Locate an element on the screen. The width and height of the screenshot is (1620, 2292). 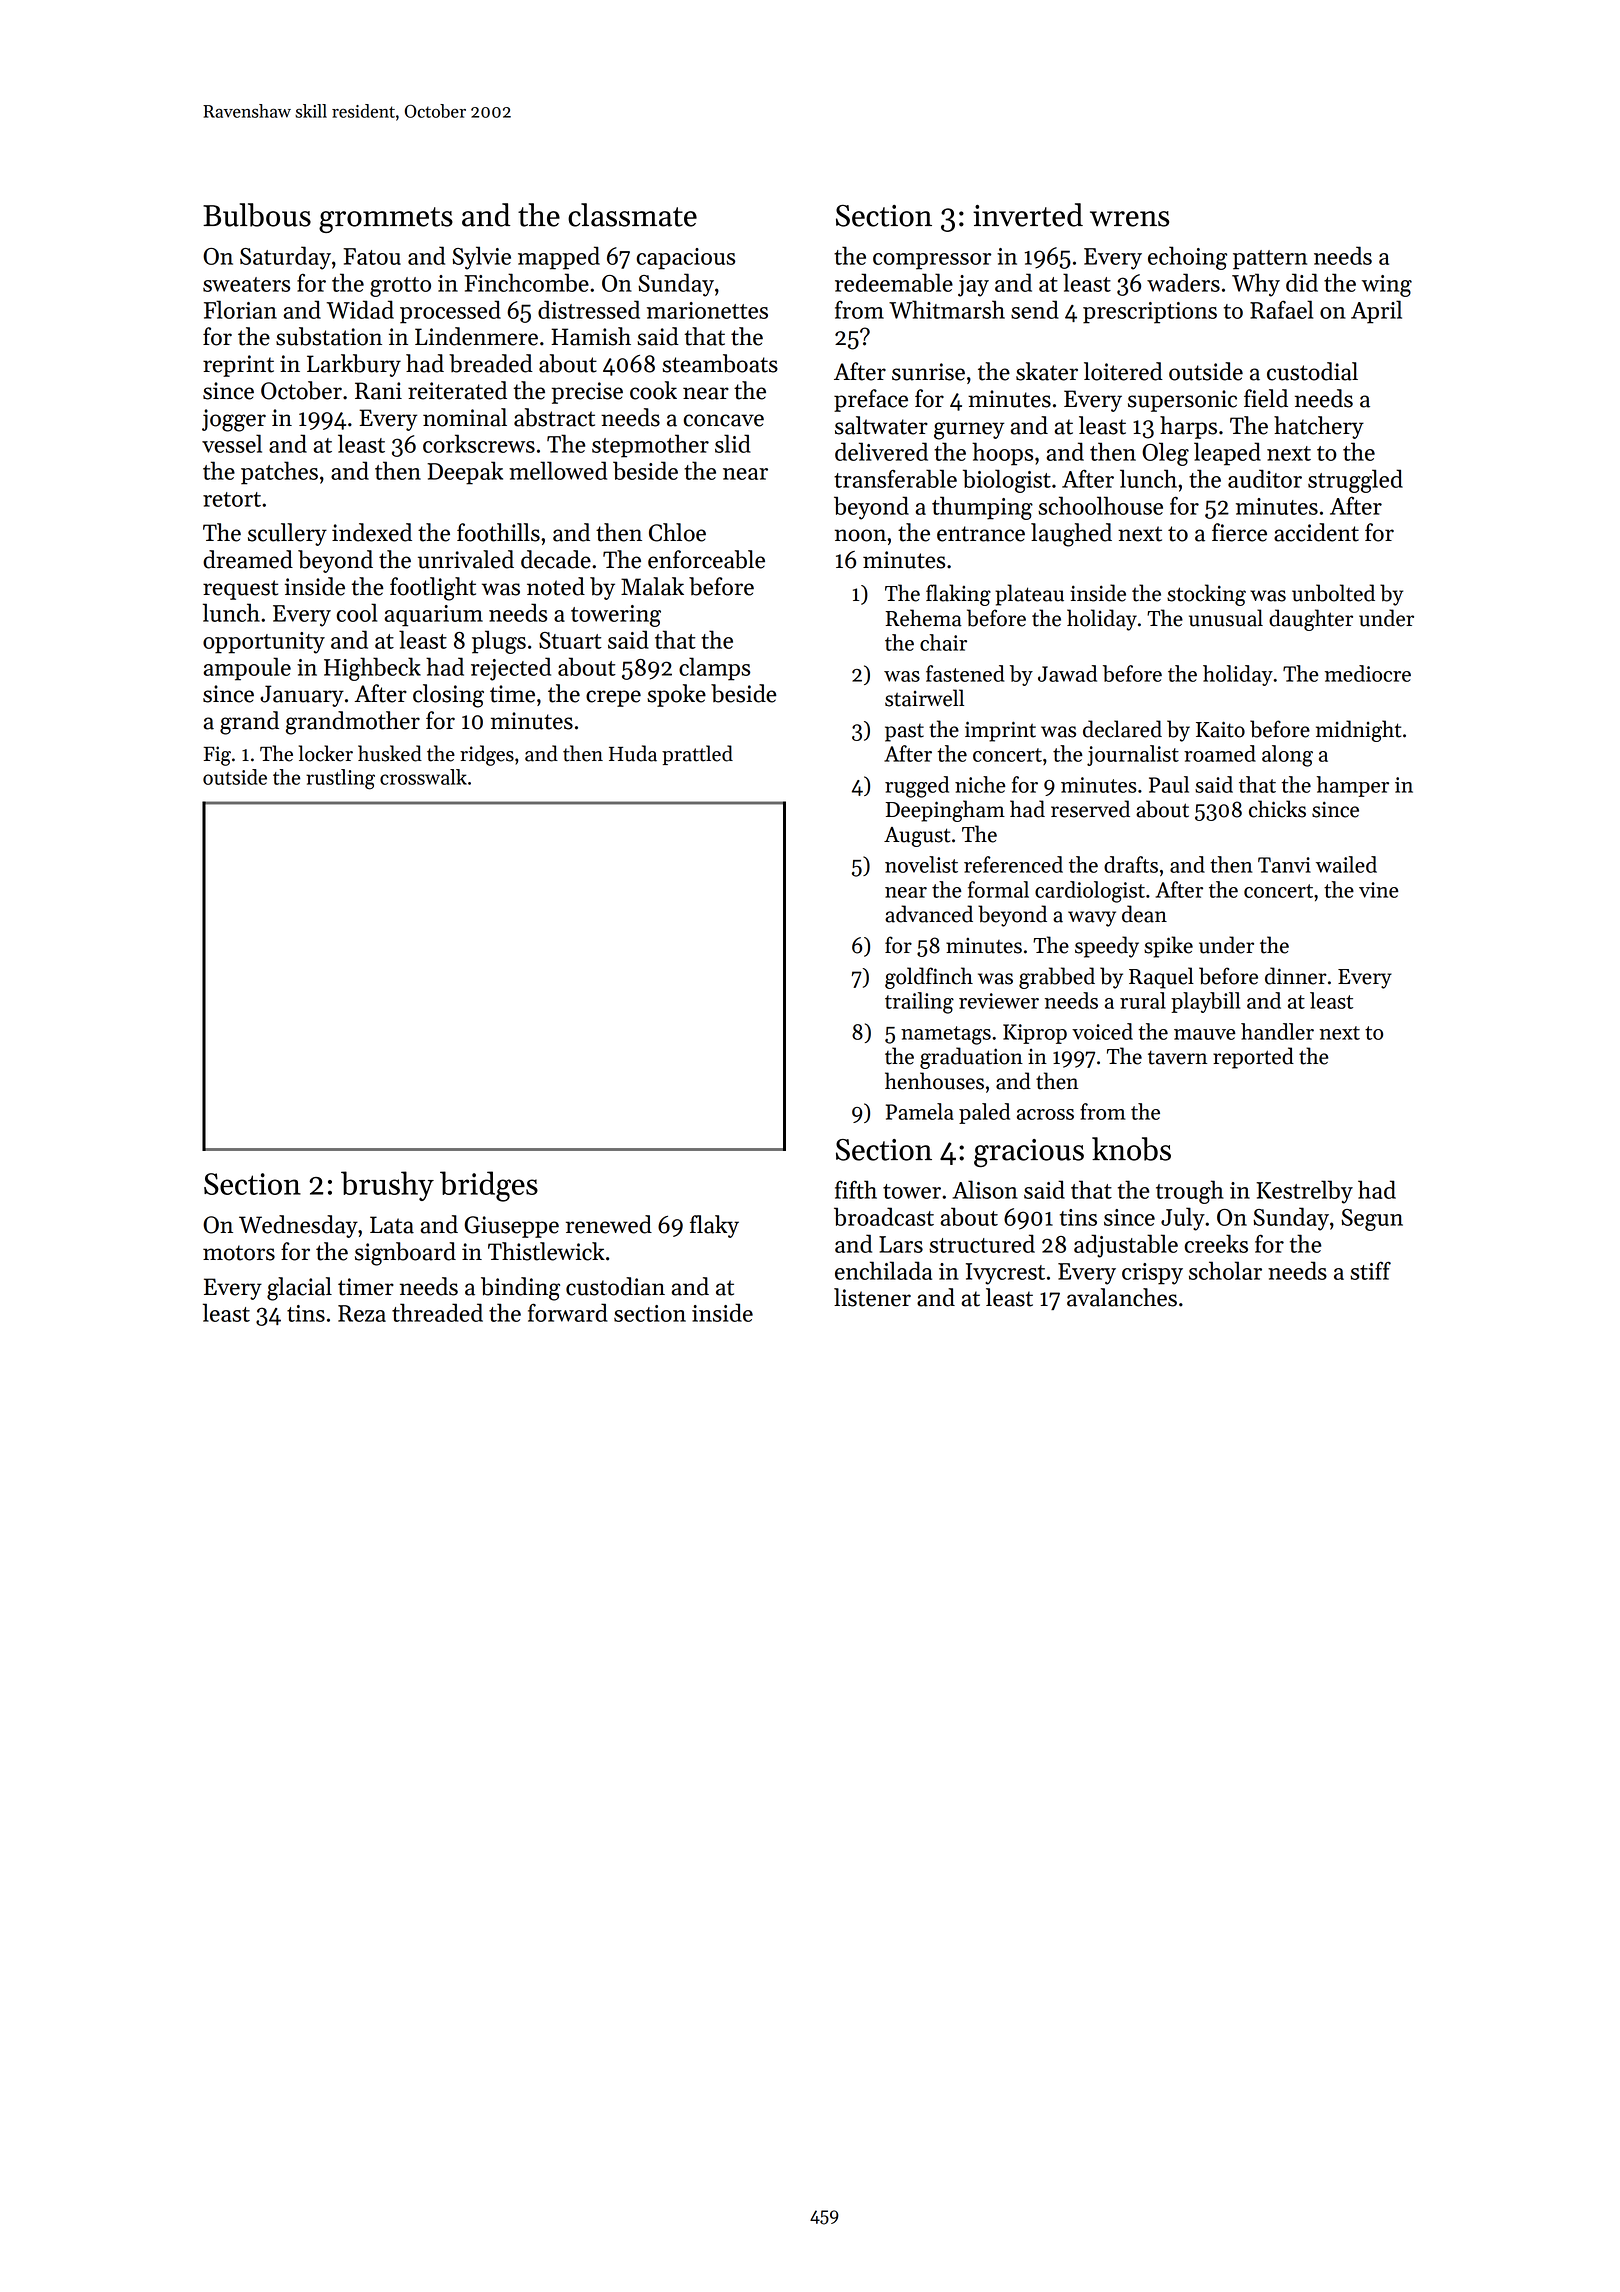
grommets is located at coordinates (386, 220).
